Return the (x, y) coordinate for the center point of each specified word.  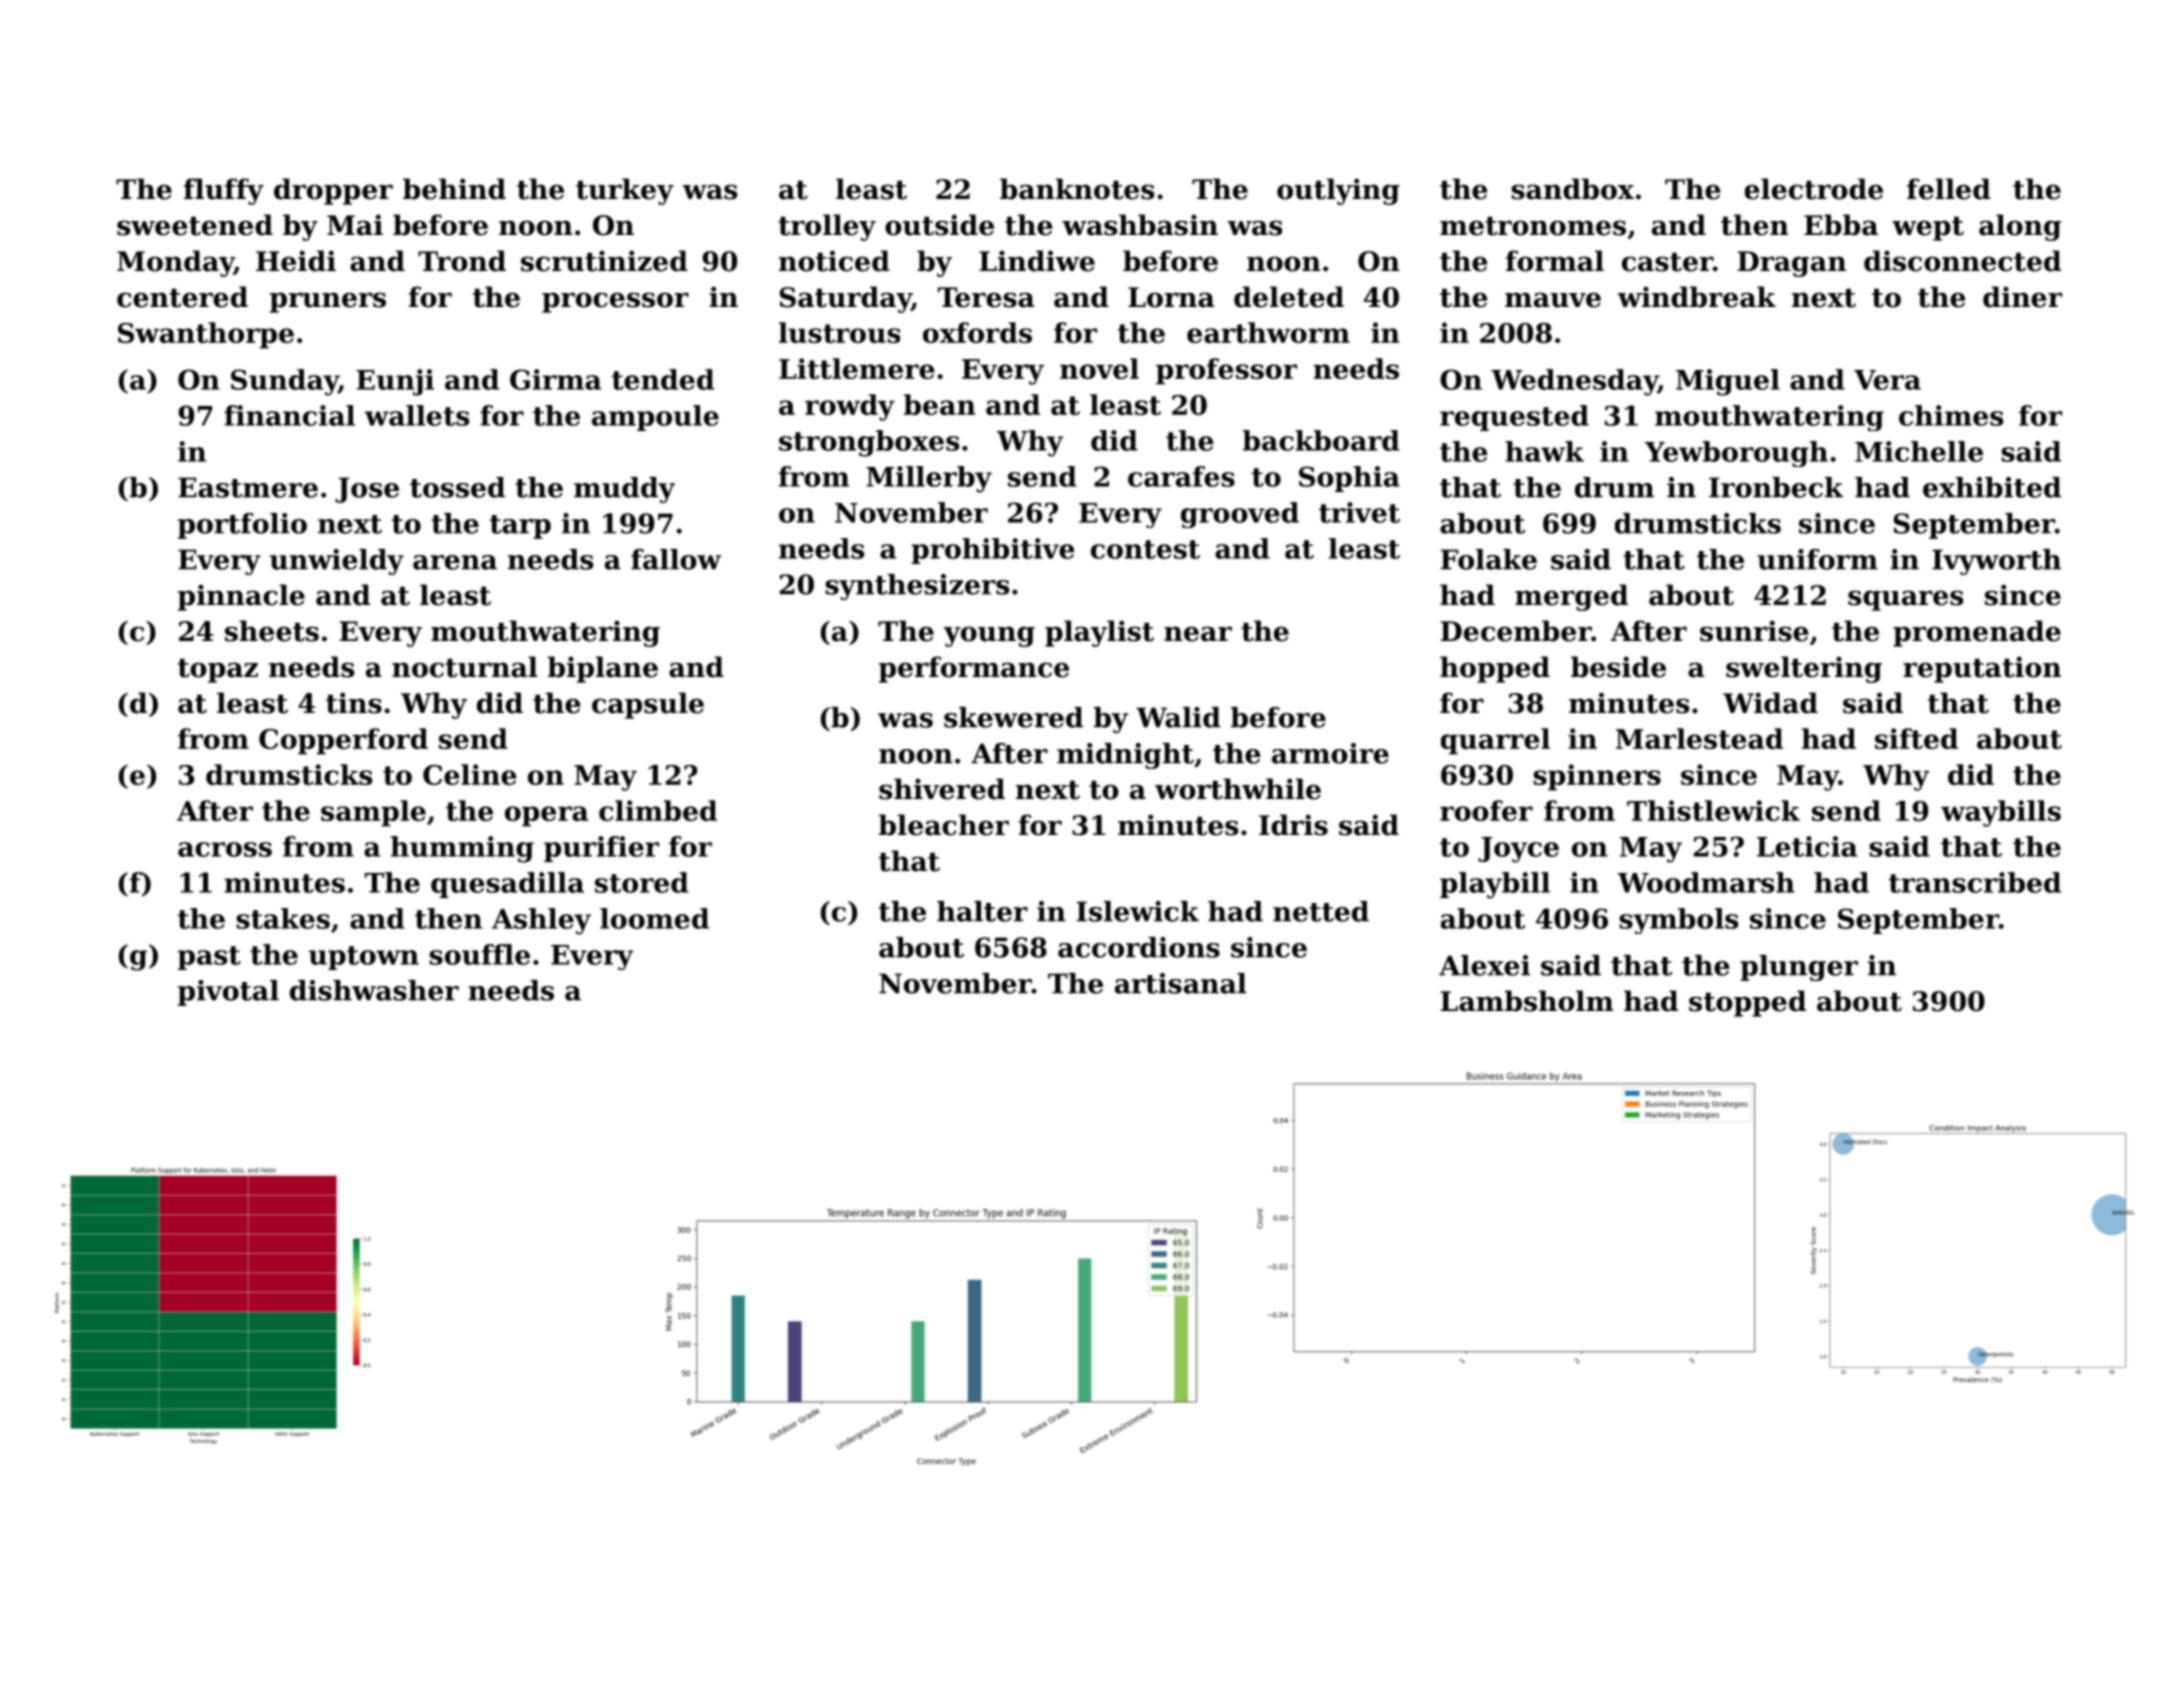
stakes (283, 918)
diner (2022, 297)
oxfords (977, 332)
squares (1905, 600)
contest (1145, 549)
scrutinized (604, 261)
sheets (272, 631)
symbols (1678, 921)
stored (642, 882)
